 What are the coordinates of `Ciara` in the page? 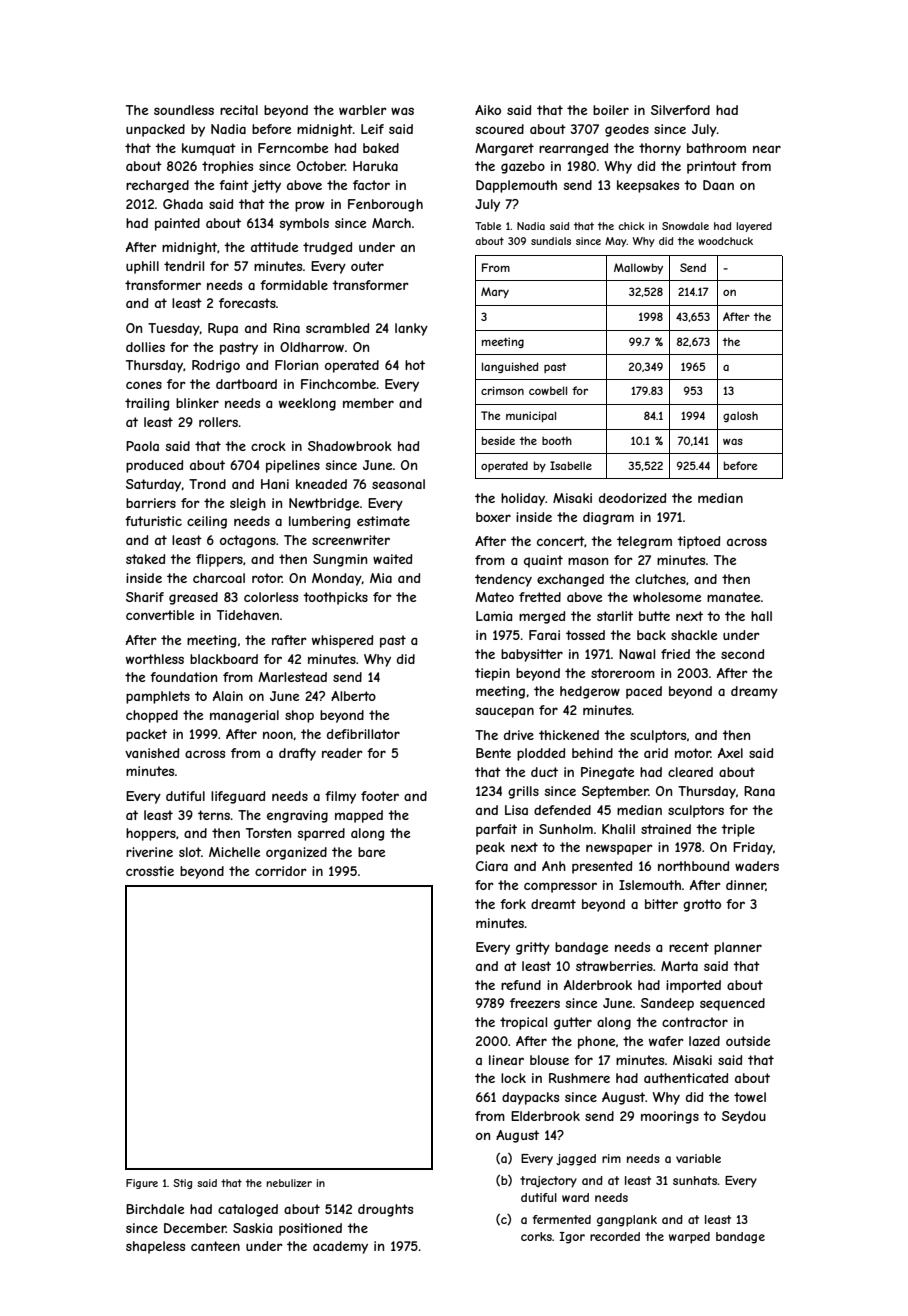 It's located at (492, 866).
